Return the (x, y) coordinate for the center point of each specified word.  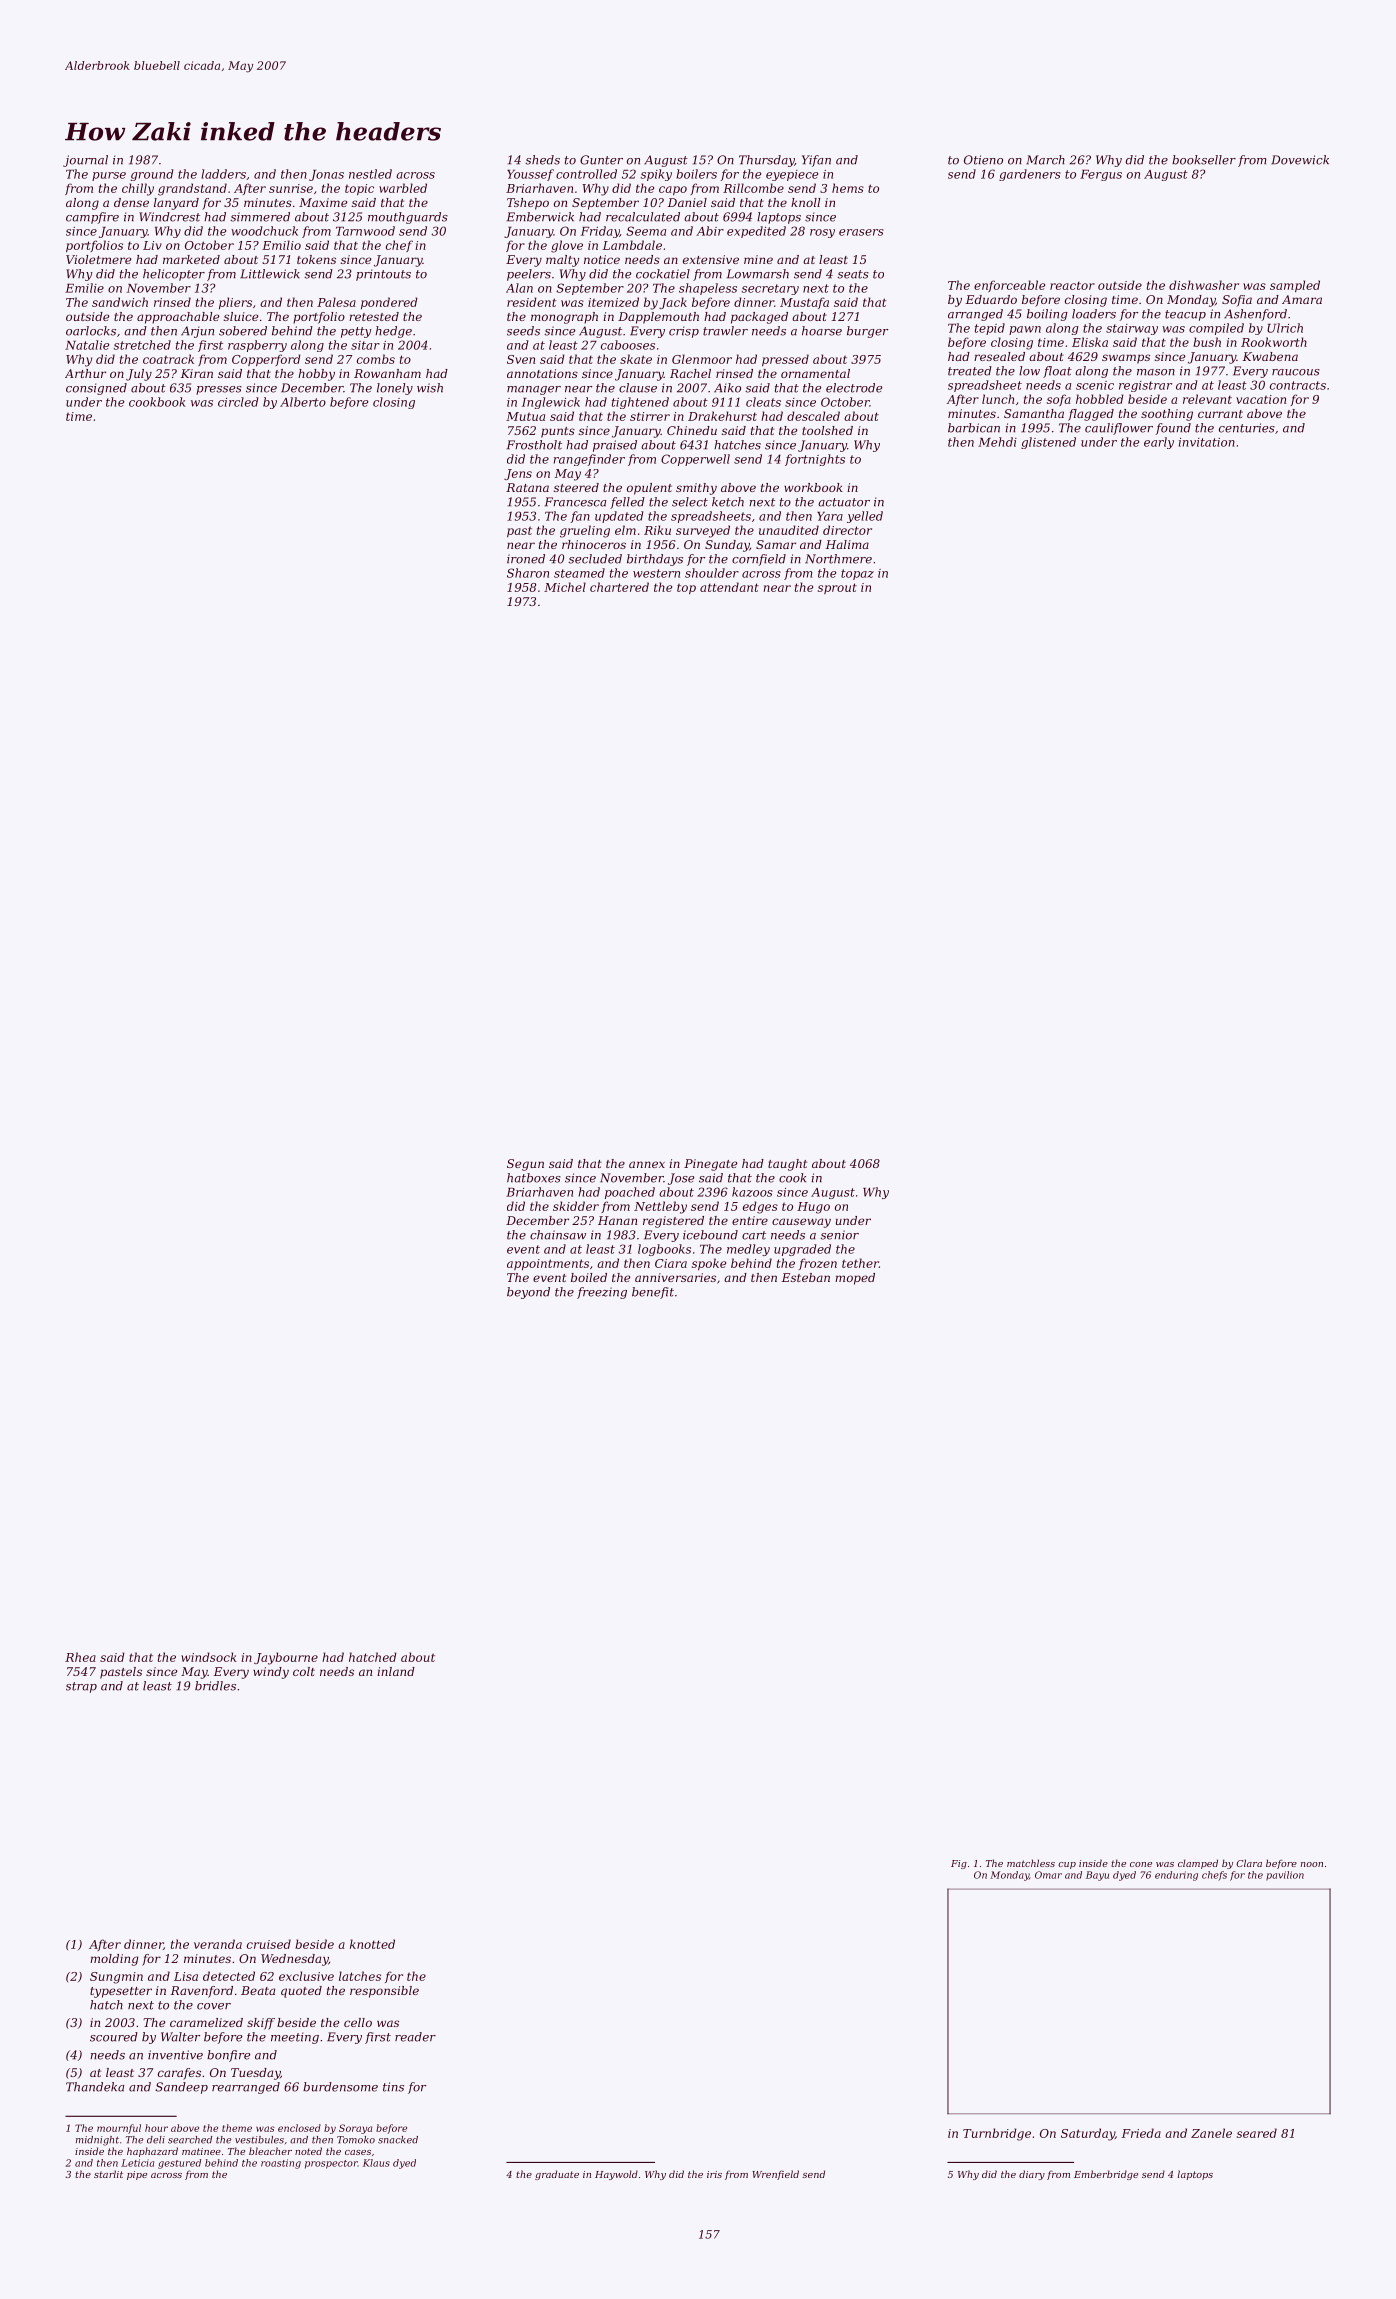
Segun (525, 1165)
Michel (565, 587)
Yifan (816, 161)
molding (114, 1960)
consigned (96, 389)
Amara (1302, 299)
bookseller (1204, 160)
